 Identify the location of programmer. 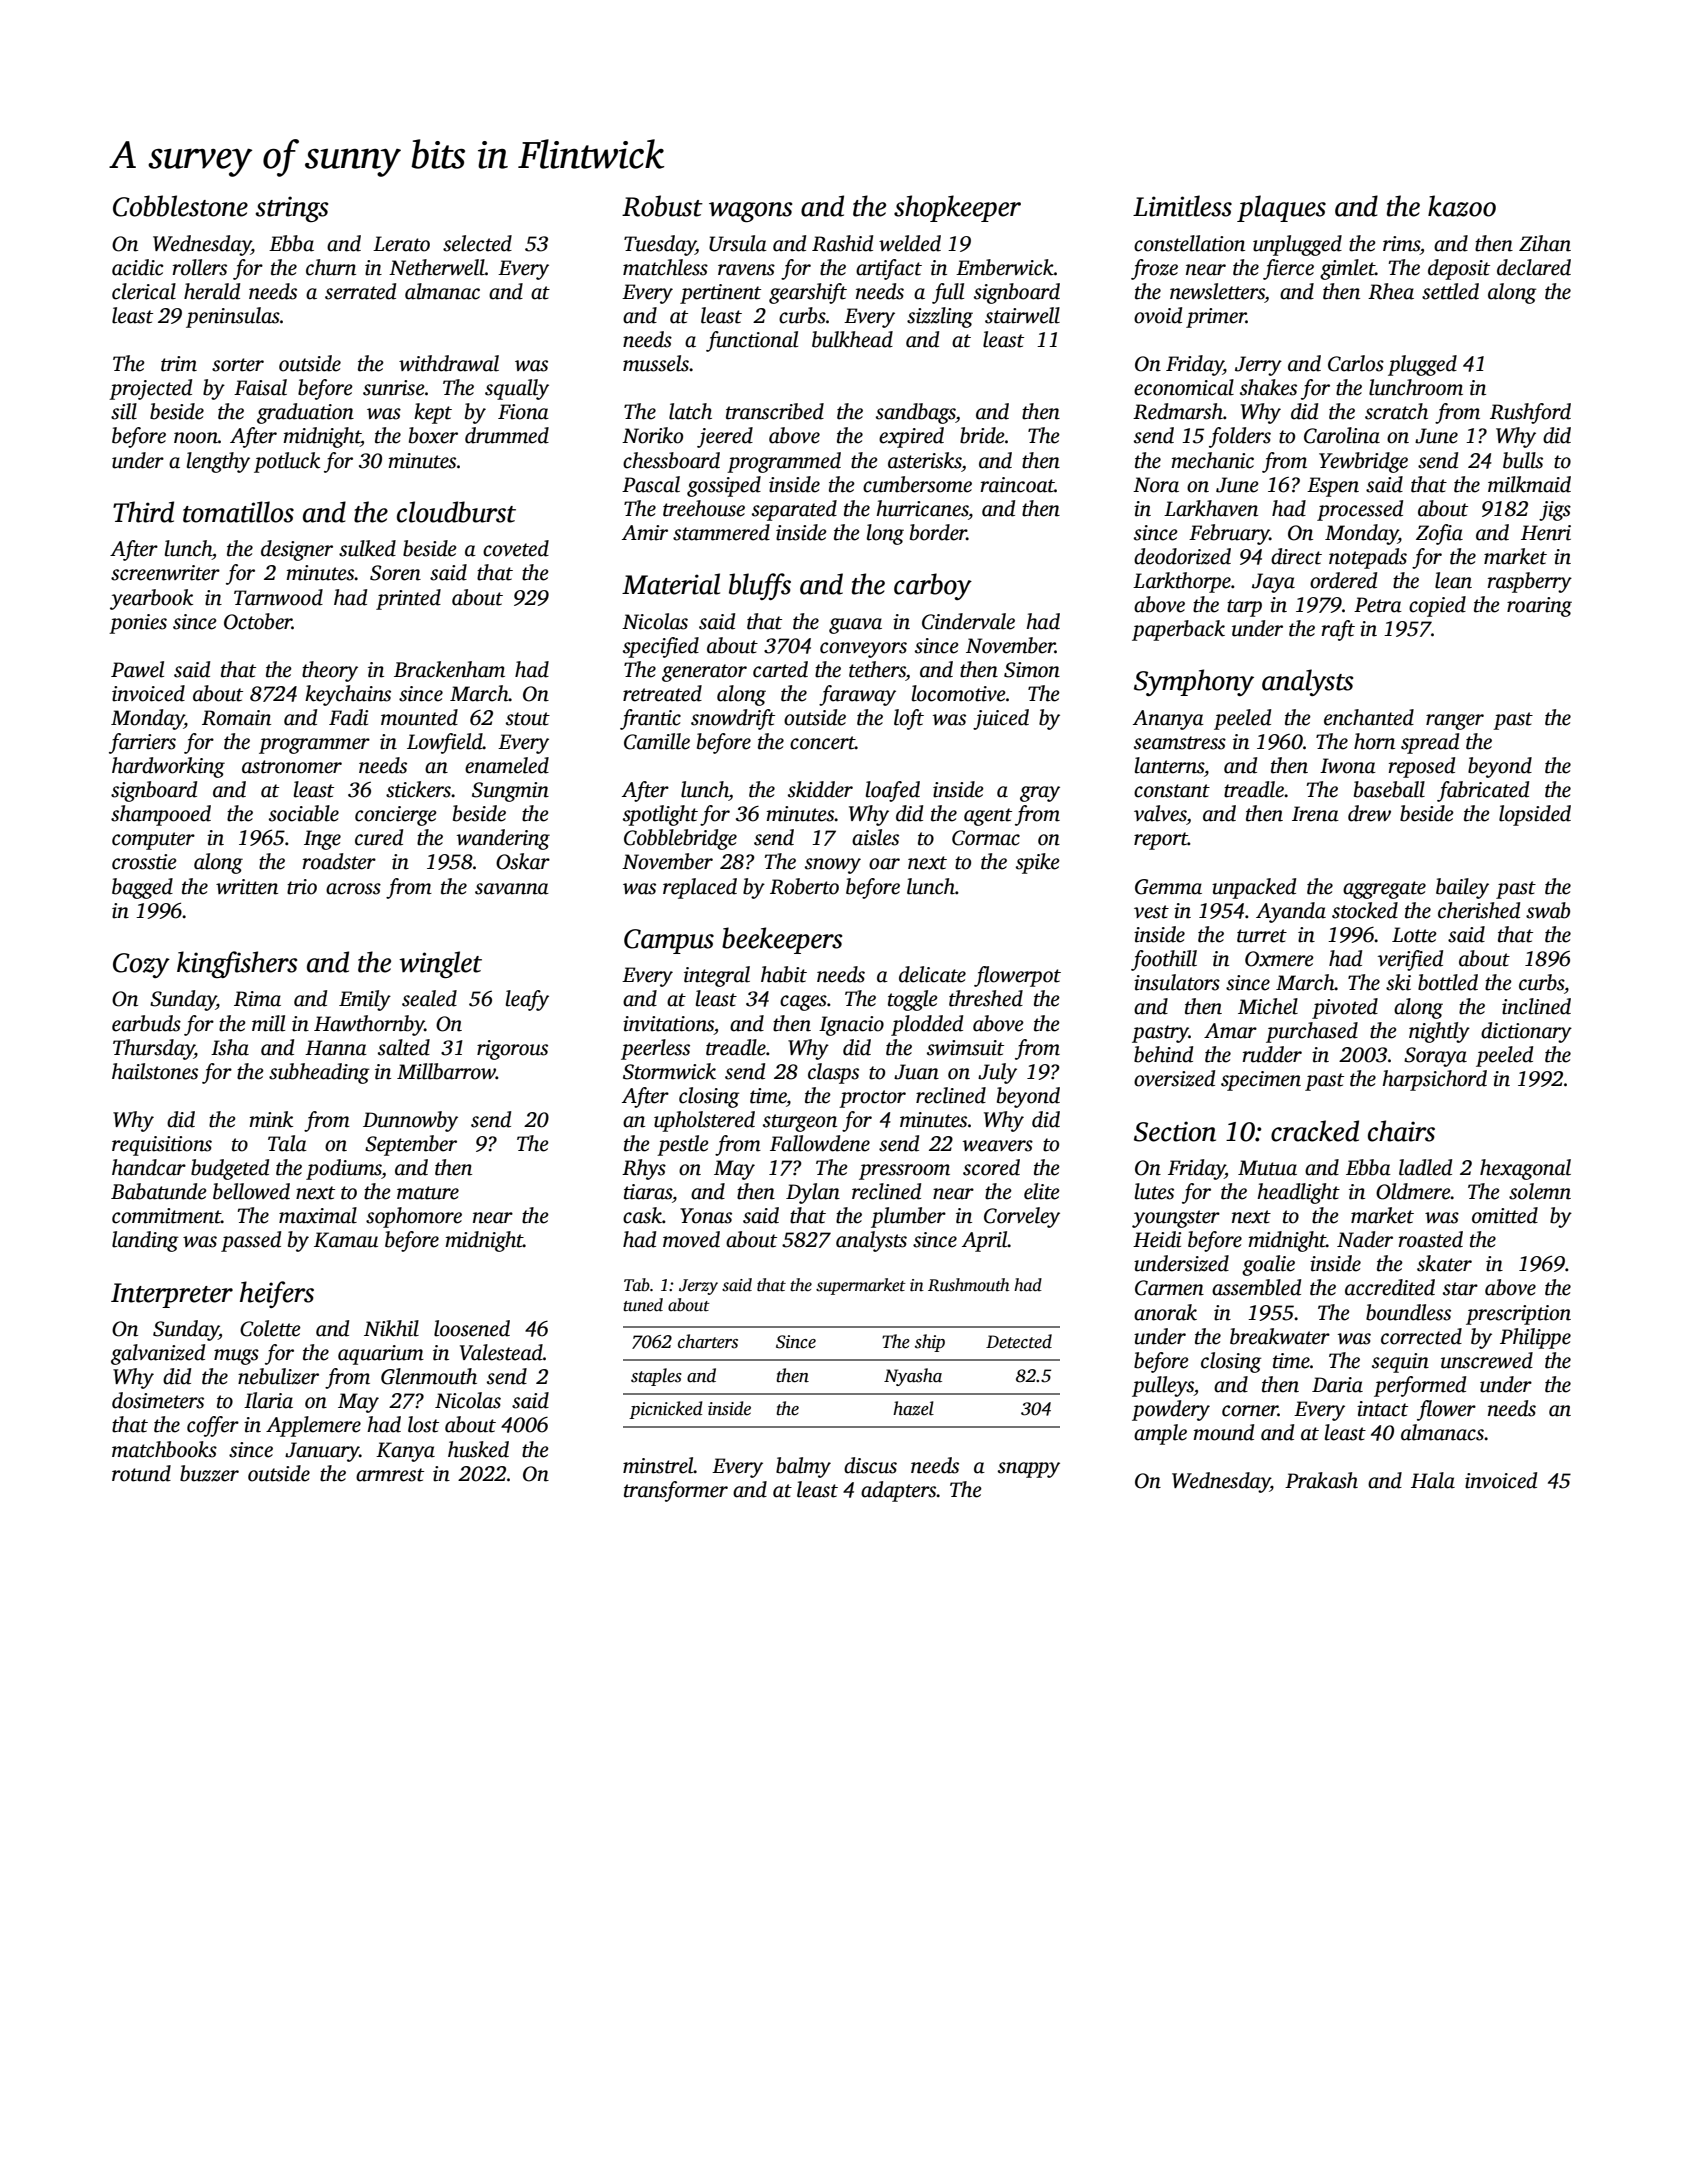
(314, 746).
